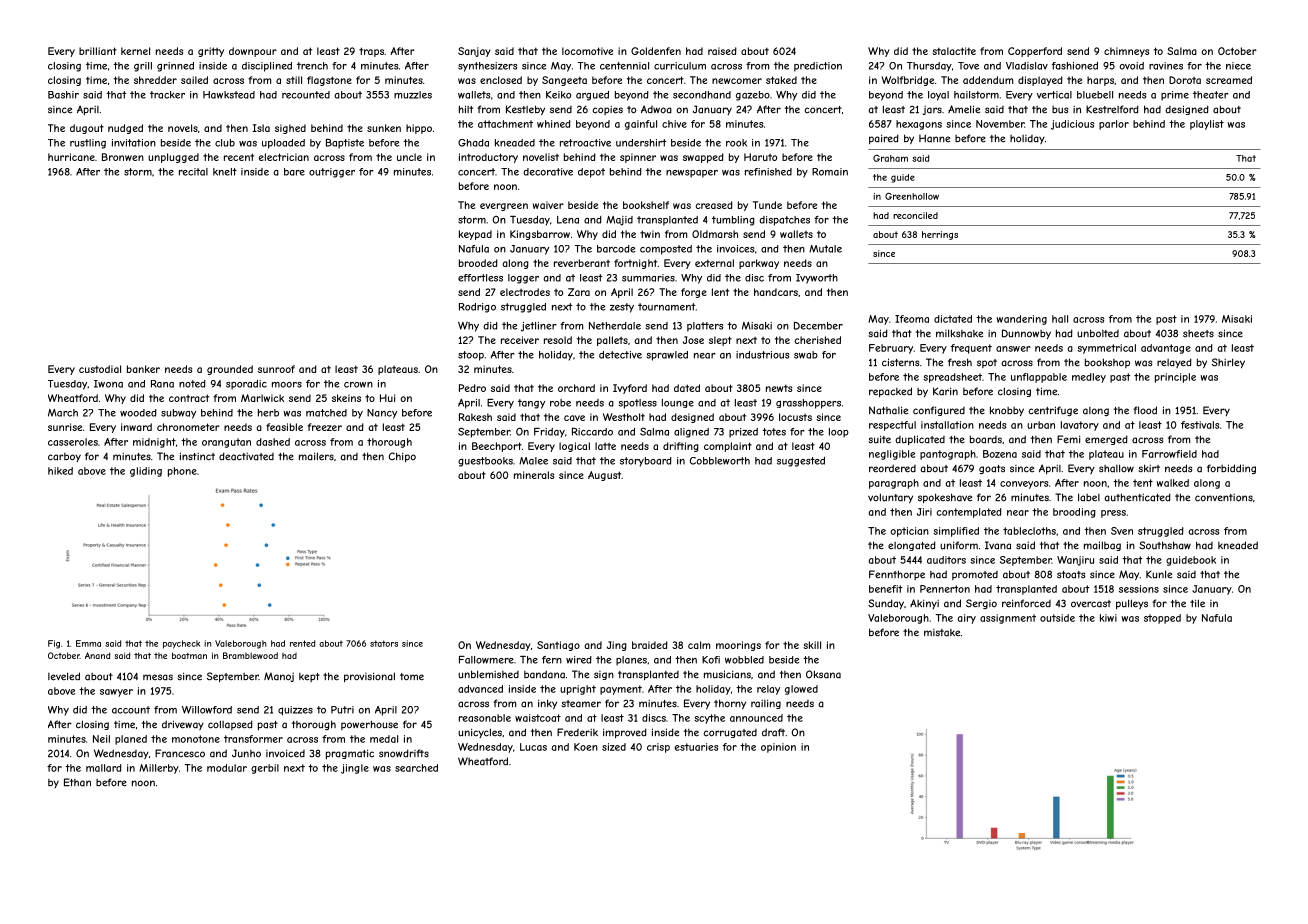 The image size is (1308, 924). Describe the element at coordinates (135, 51) in the screenshot. I see `kernel` at that location.
